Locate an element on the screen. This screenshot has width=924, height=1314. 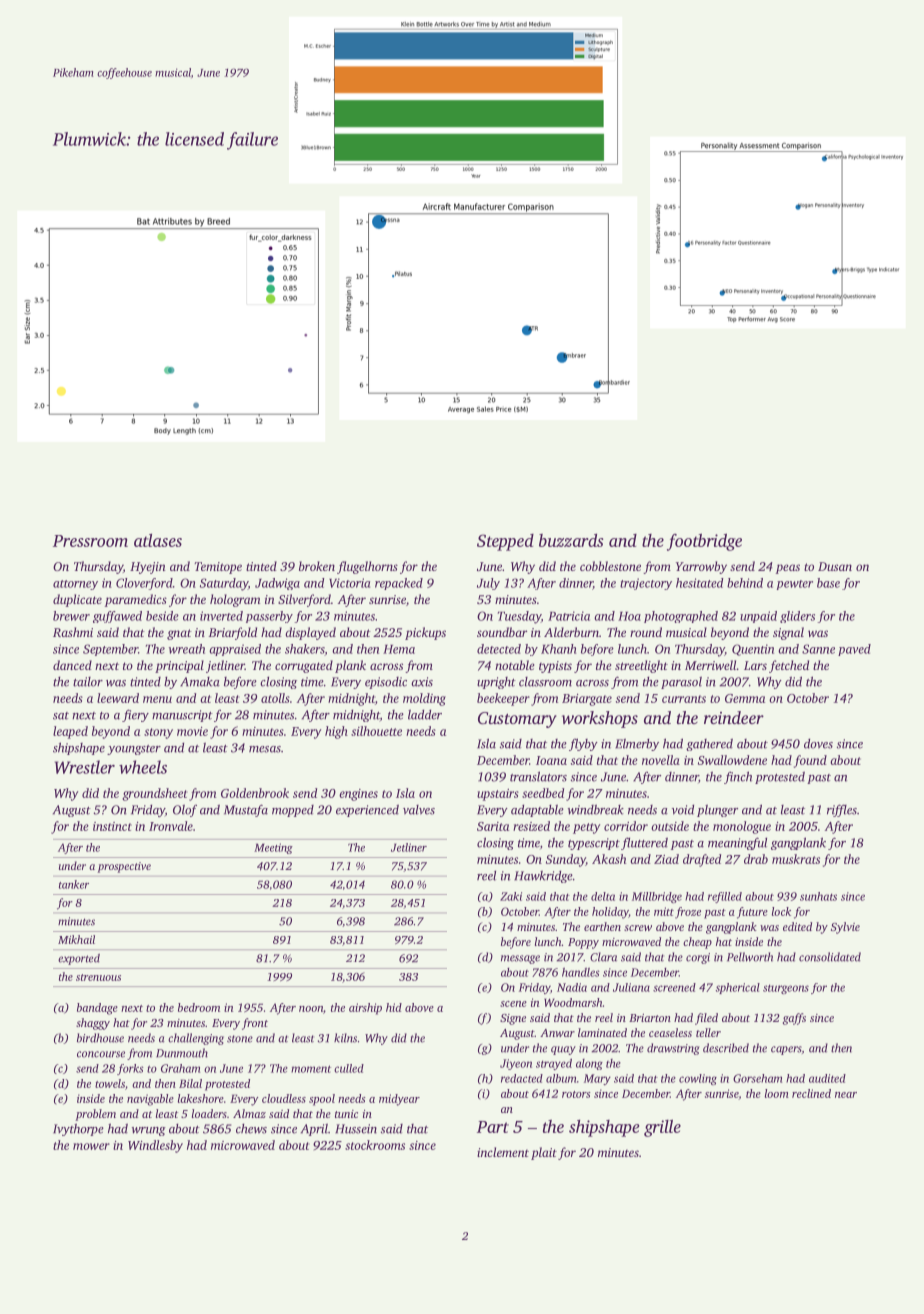
grille is located at coordinates (662, 1128).
